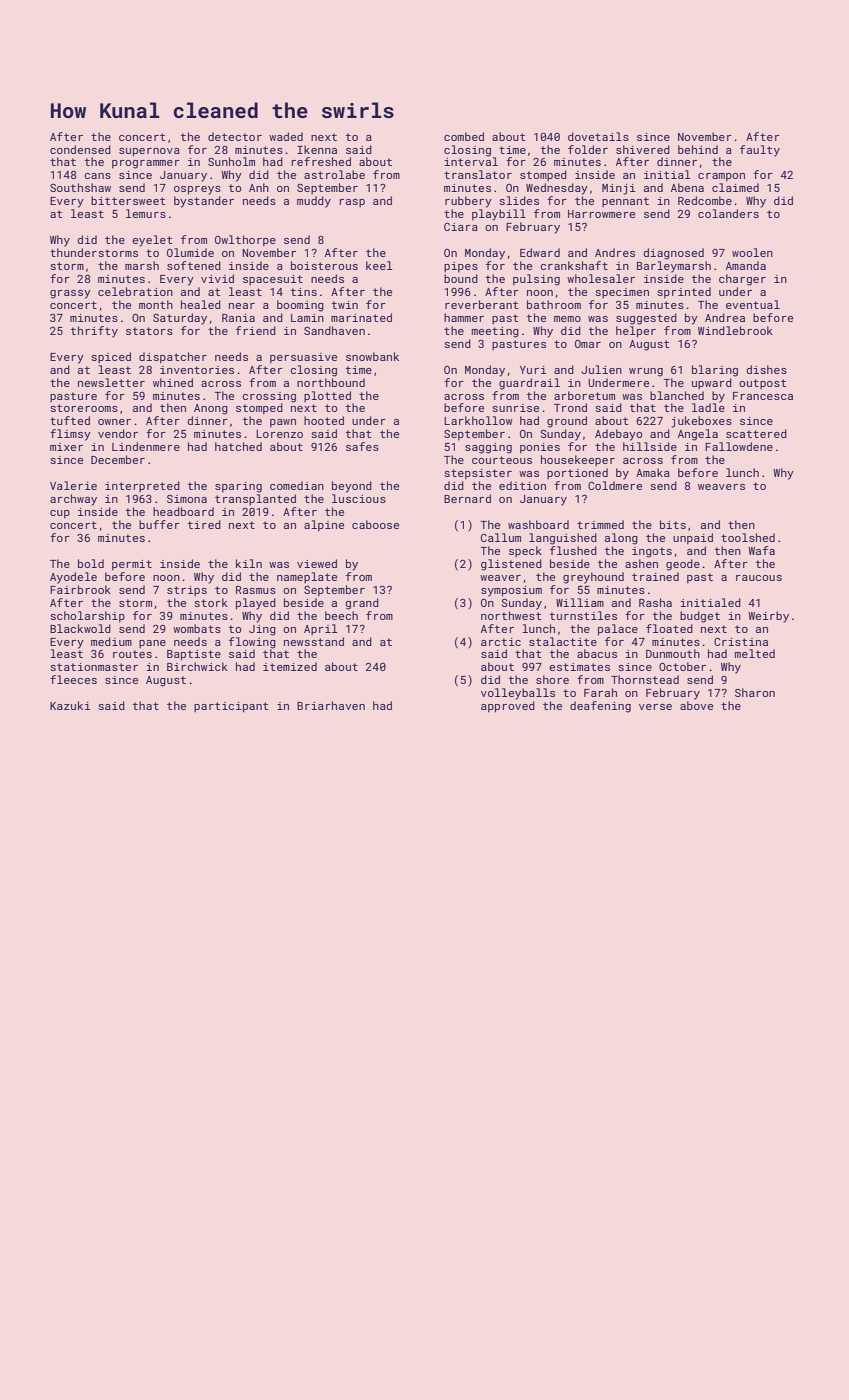  What do you see at coordinates (324, 526) in the page?
I see `alpine` at bounding box center [324, 526].
